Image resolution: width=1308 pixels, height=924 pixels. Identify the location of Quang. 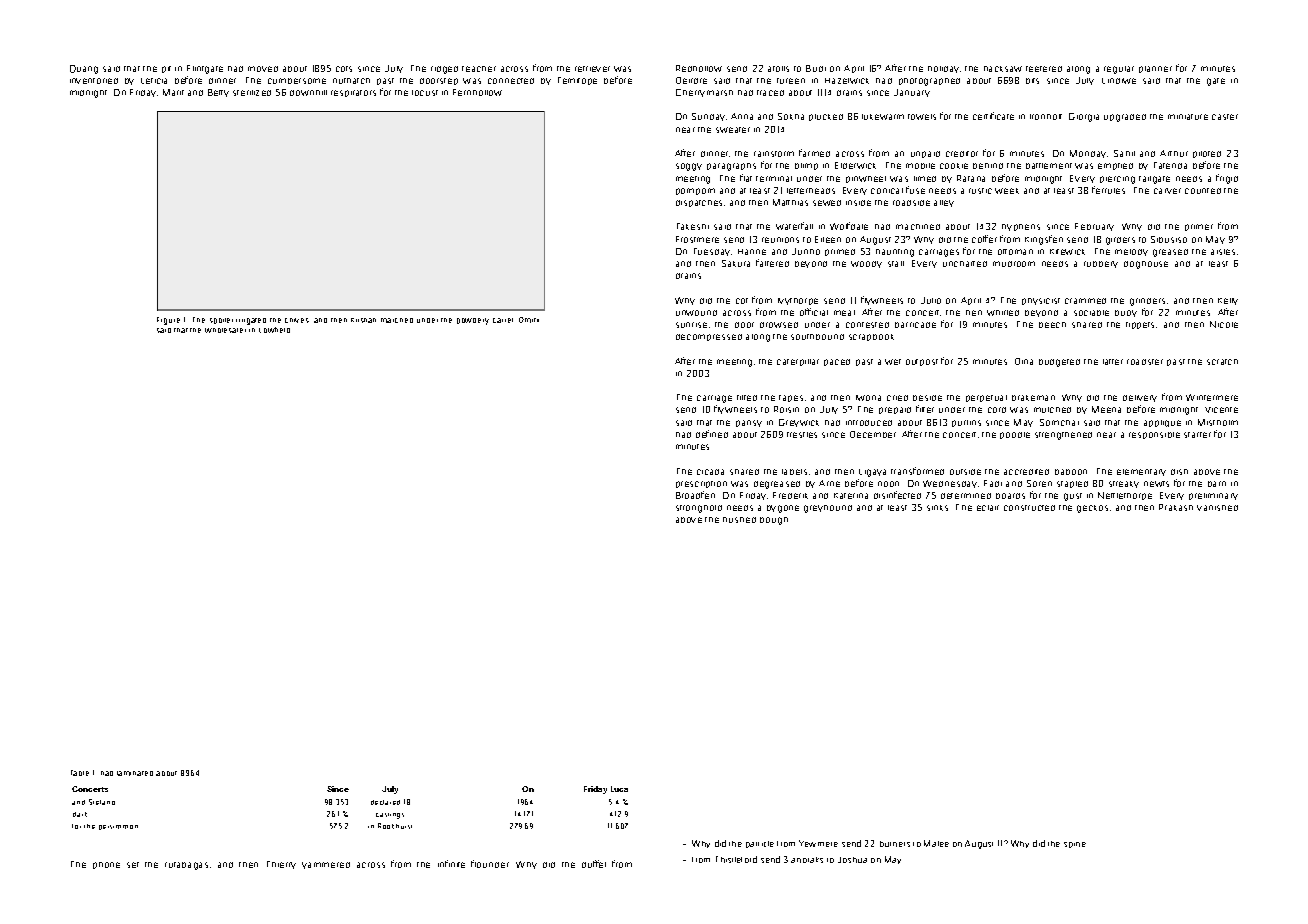
(84, 69).
